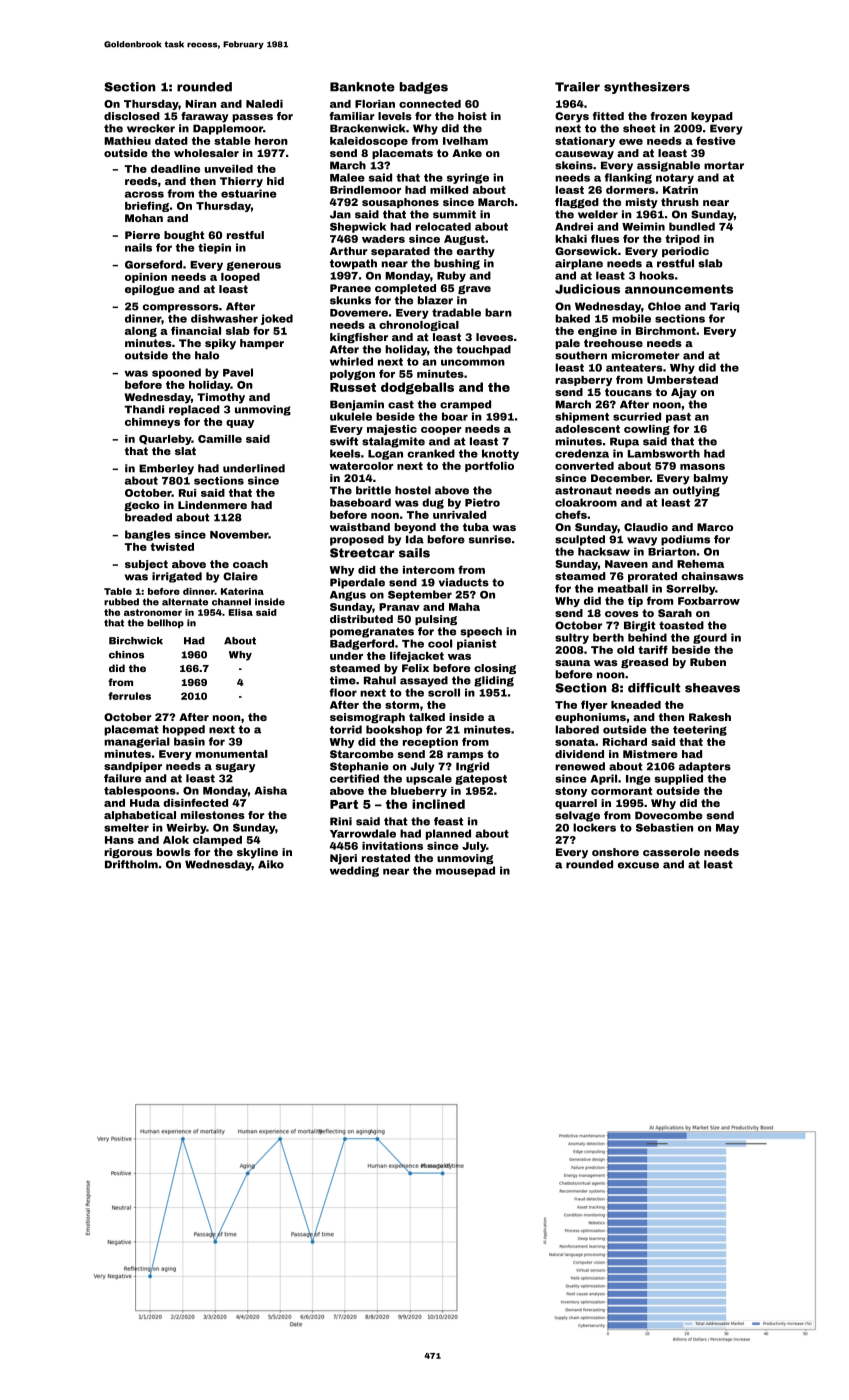 The width and height of the document is (849, 1400). Describe the element at coordinates (583, 490) in the document. I see `astronaut` at that location.
